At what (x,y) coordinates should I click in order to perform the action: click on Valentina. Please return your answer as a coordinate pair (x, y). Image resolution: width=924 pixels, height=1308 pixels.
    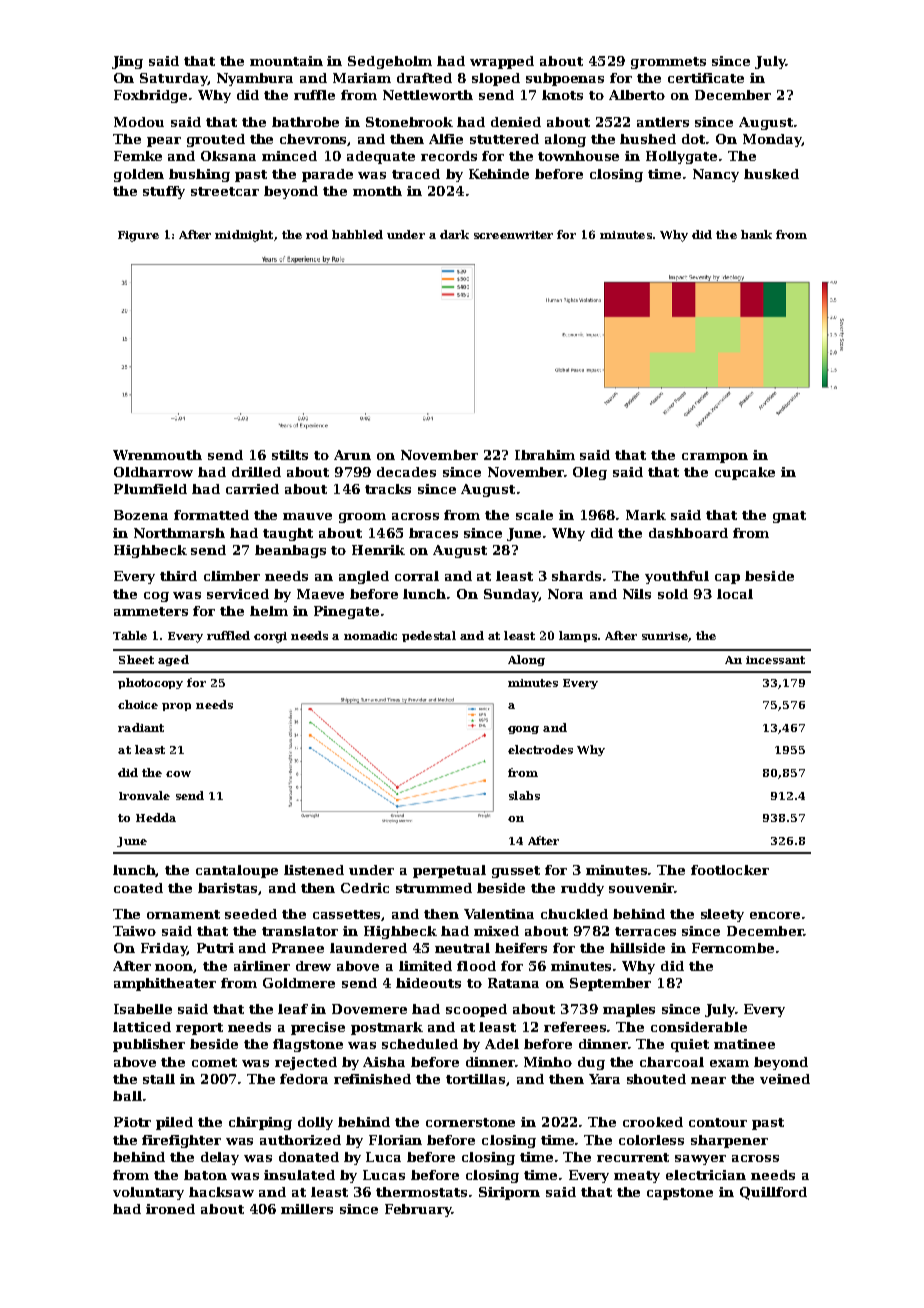
    Looking at the image, I should click on (499, 914).
